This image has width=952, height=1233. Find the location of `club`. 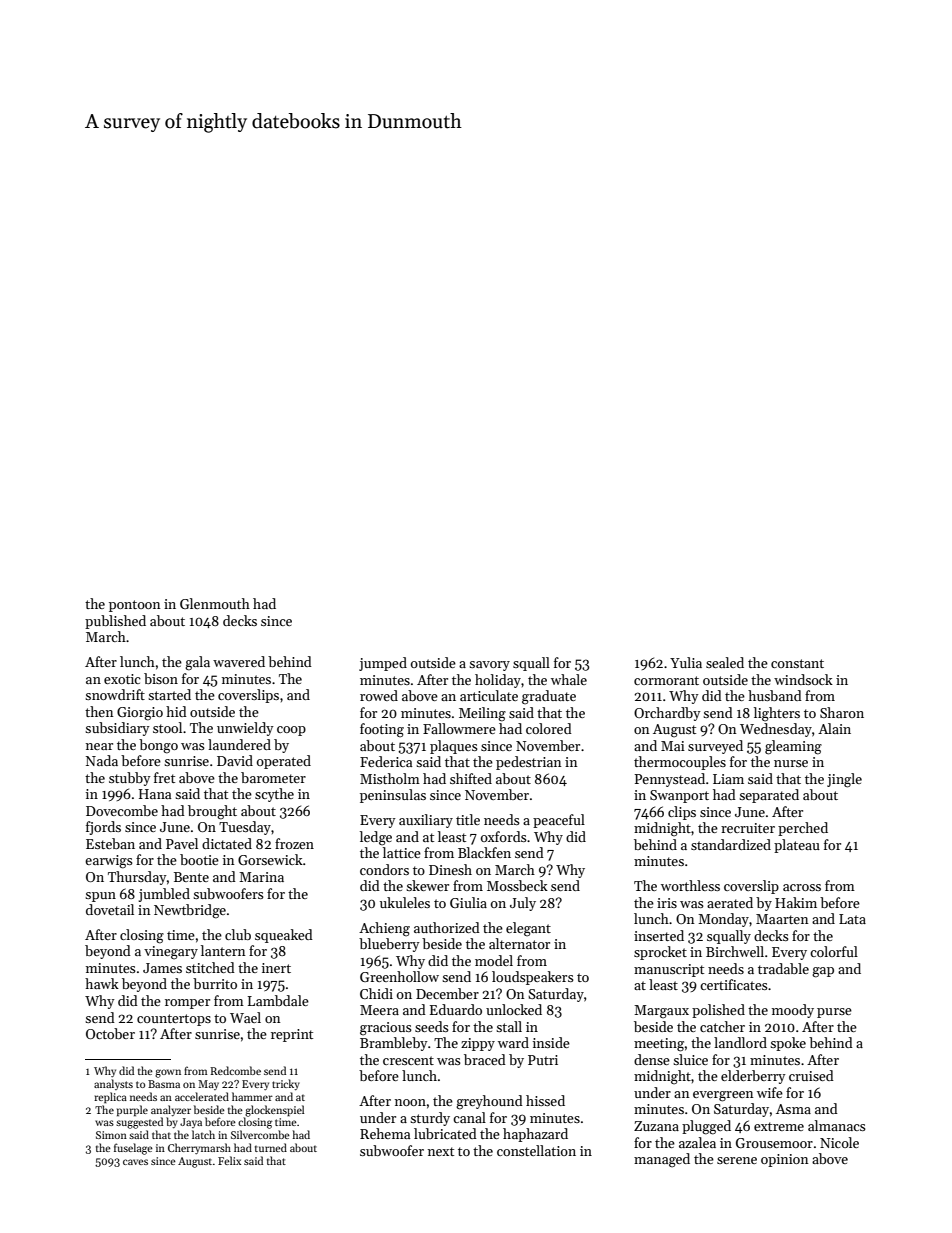

club is located at coordinates (238, 934).
